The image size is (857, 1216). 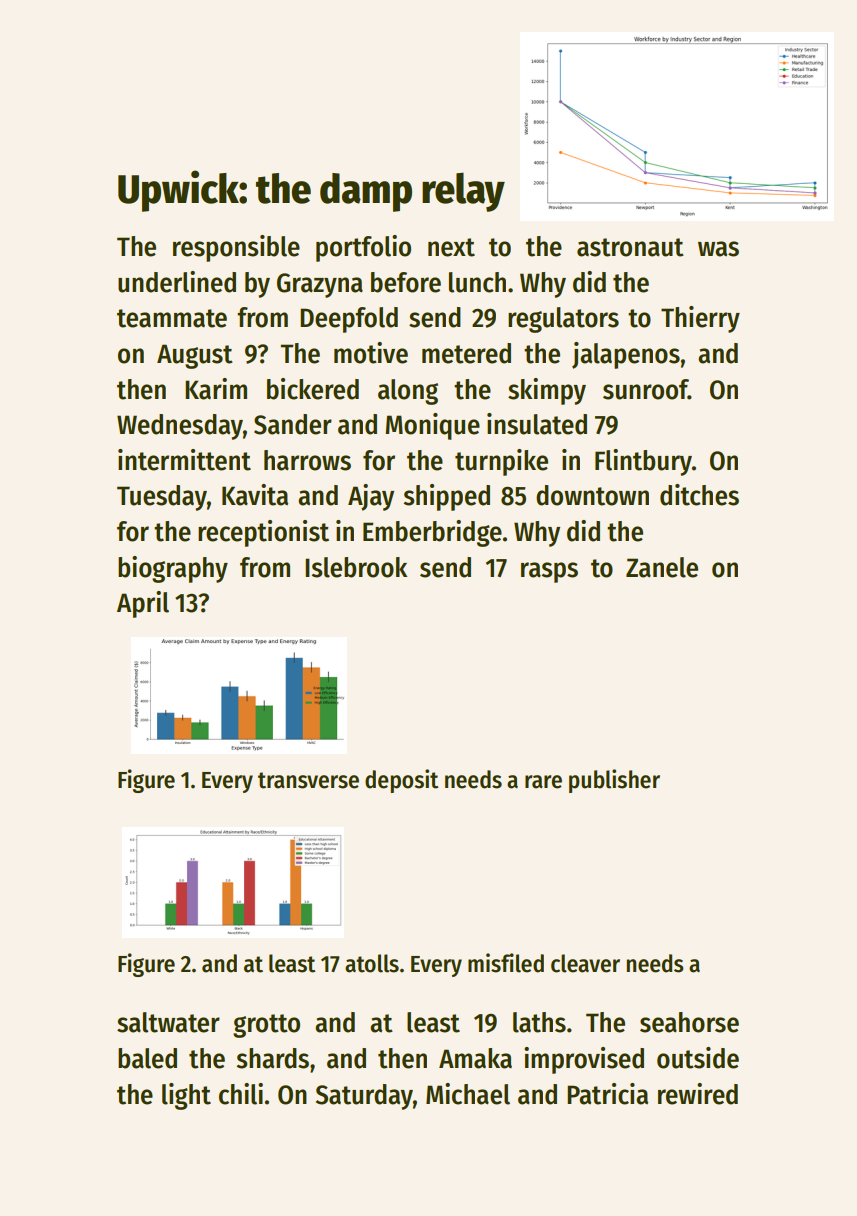 What do you see at coordinates (308, 780) in the document?
I see `transverse` at bounding box center [308, 780].
